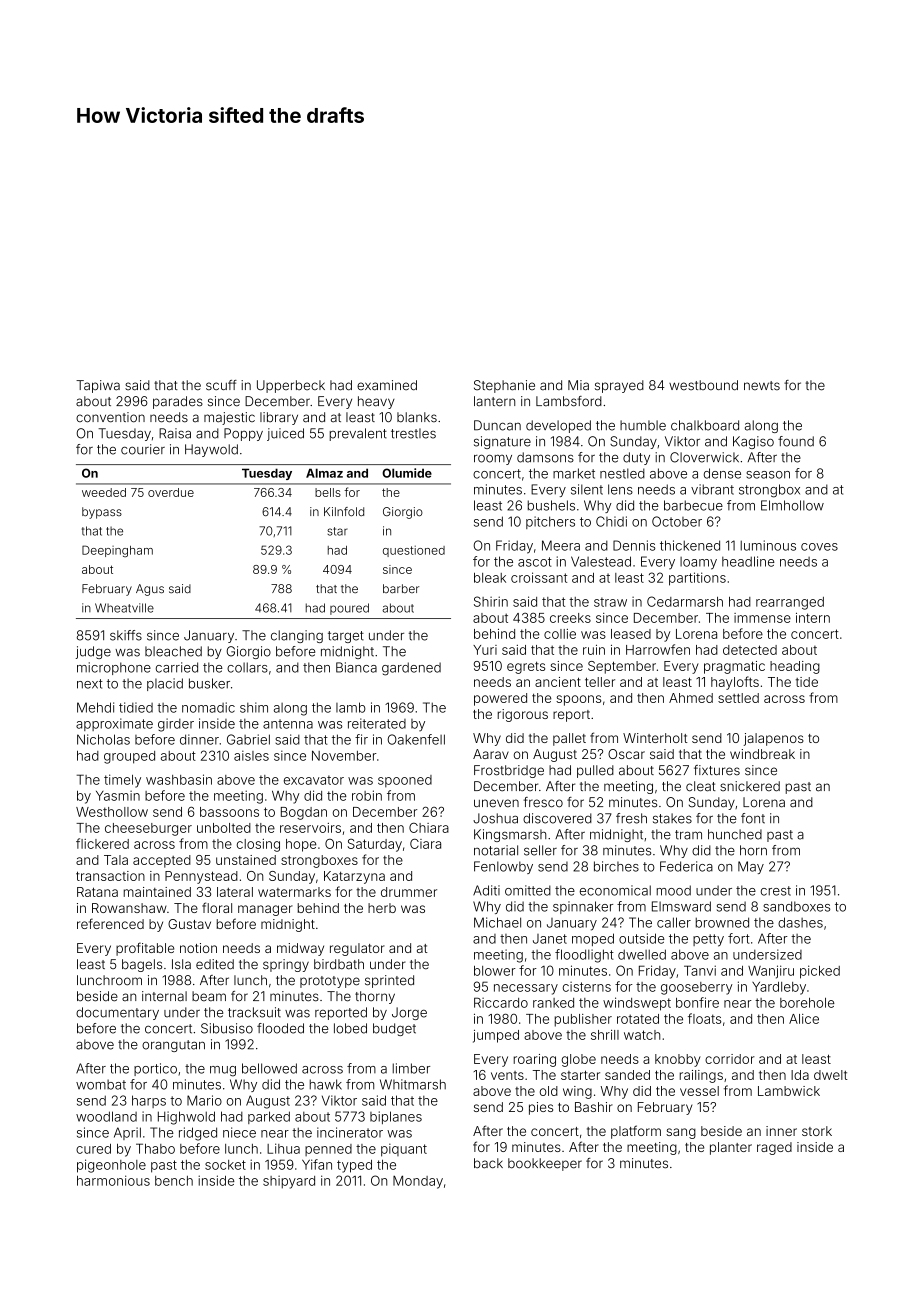 This document has width=924, height=1308. I want to click on duty, so click(636, 458).
